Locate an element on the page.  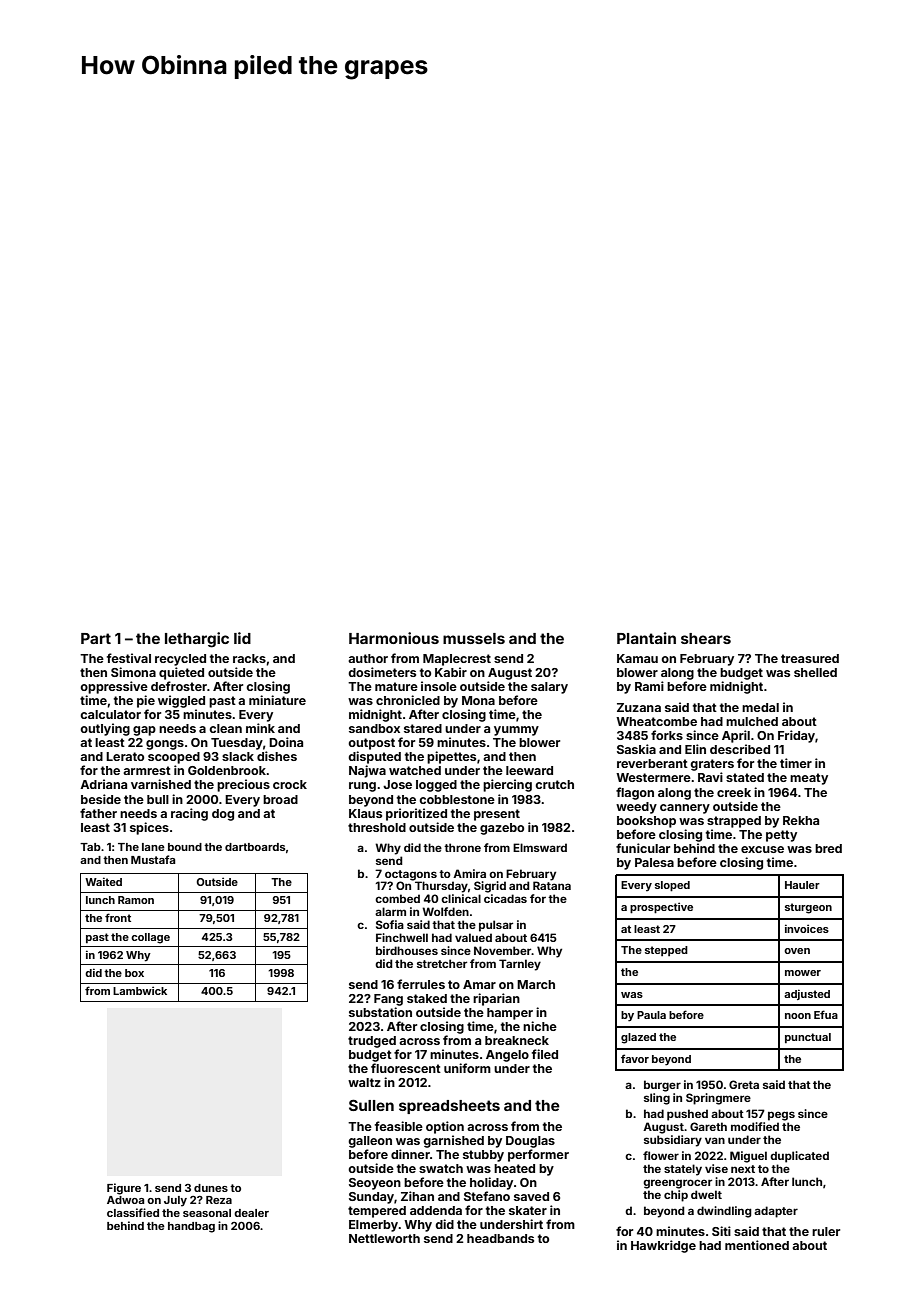
Sullen is located at coordinates (371, 1105).
